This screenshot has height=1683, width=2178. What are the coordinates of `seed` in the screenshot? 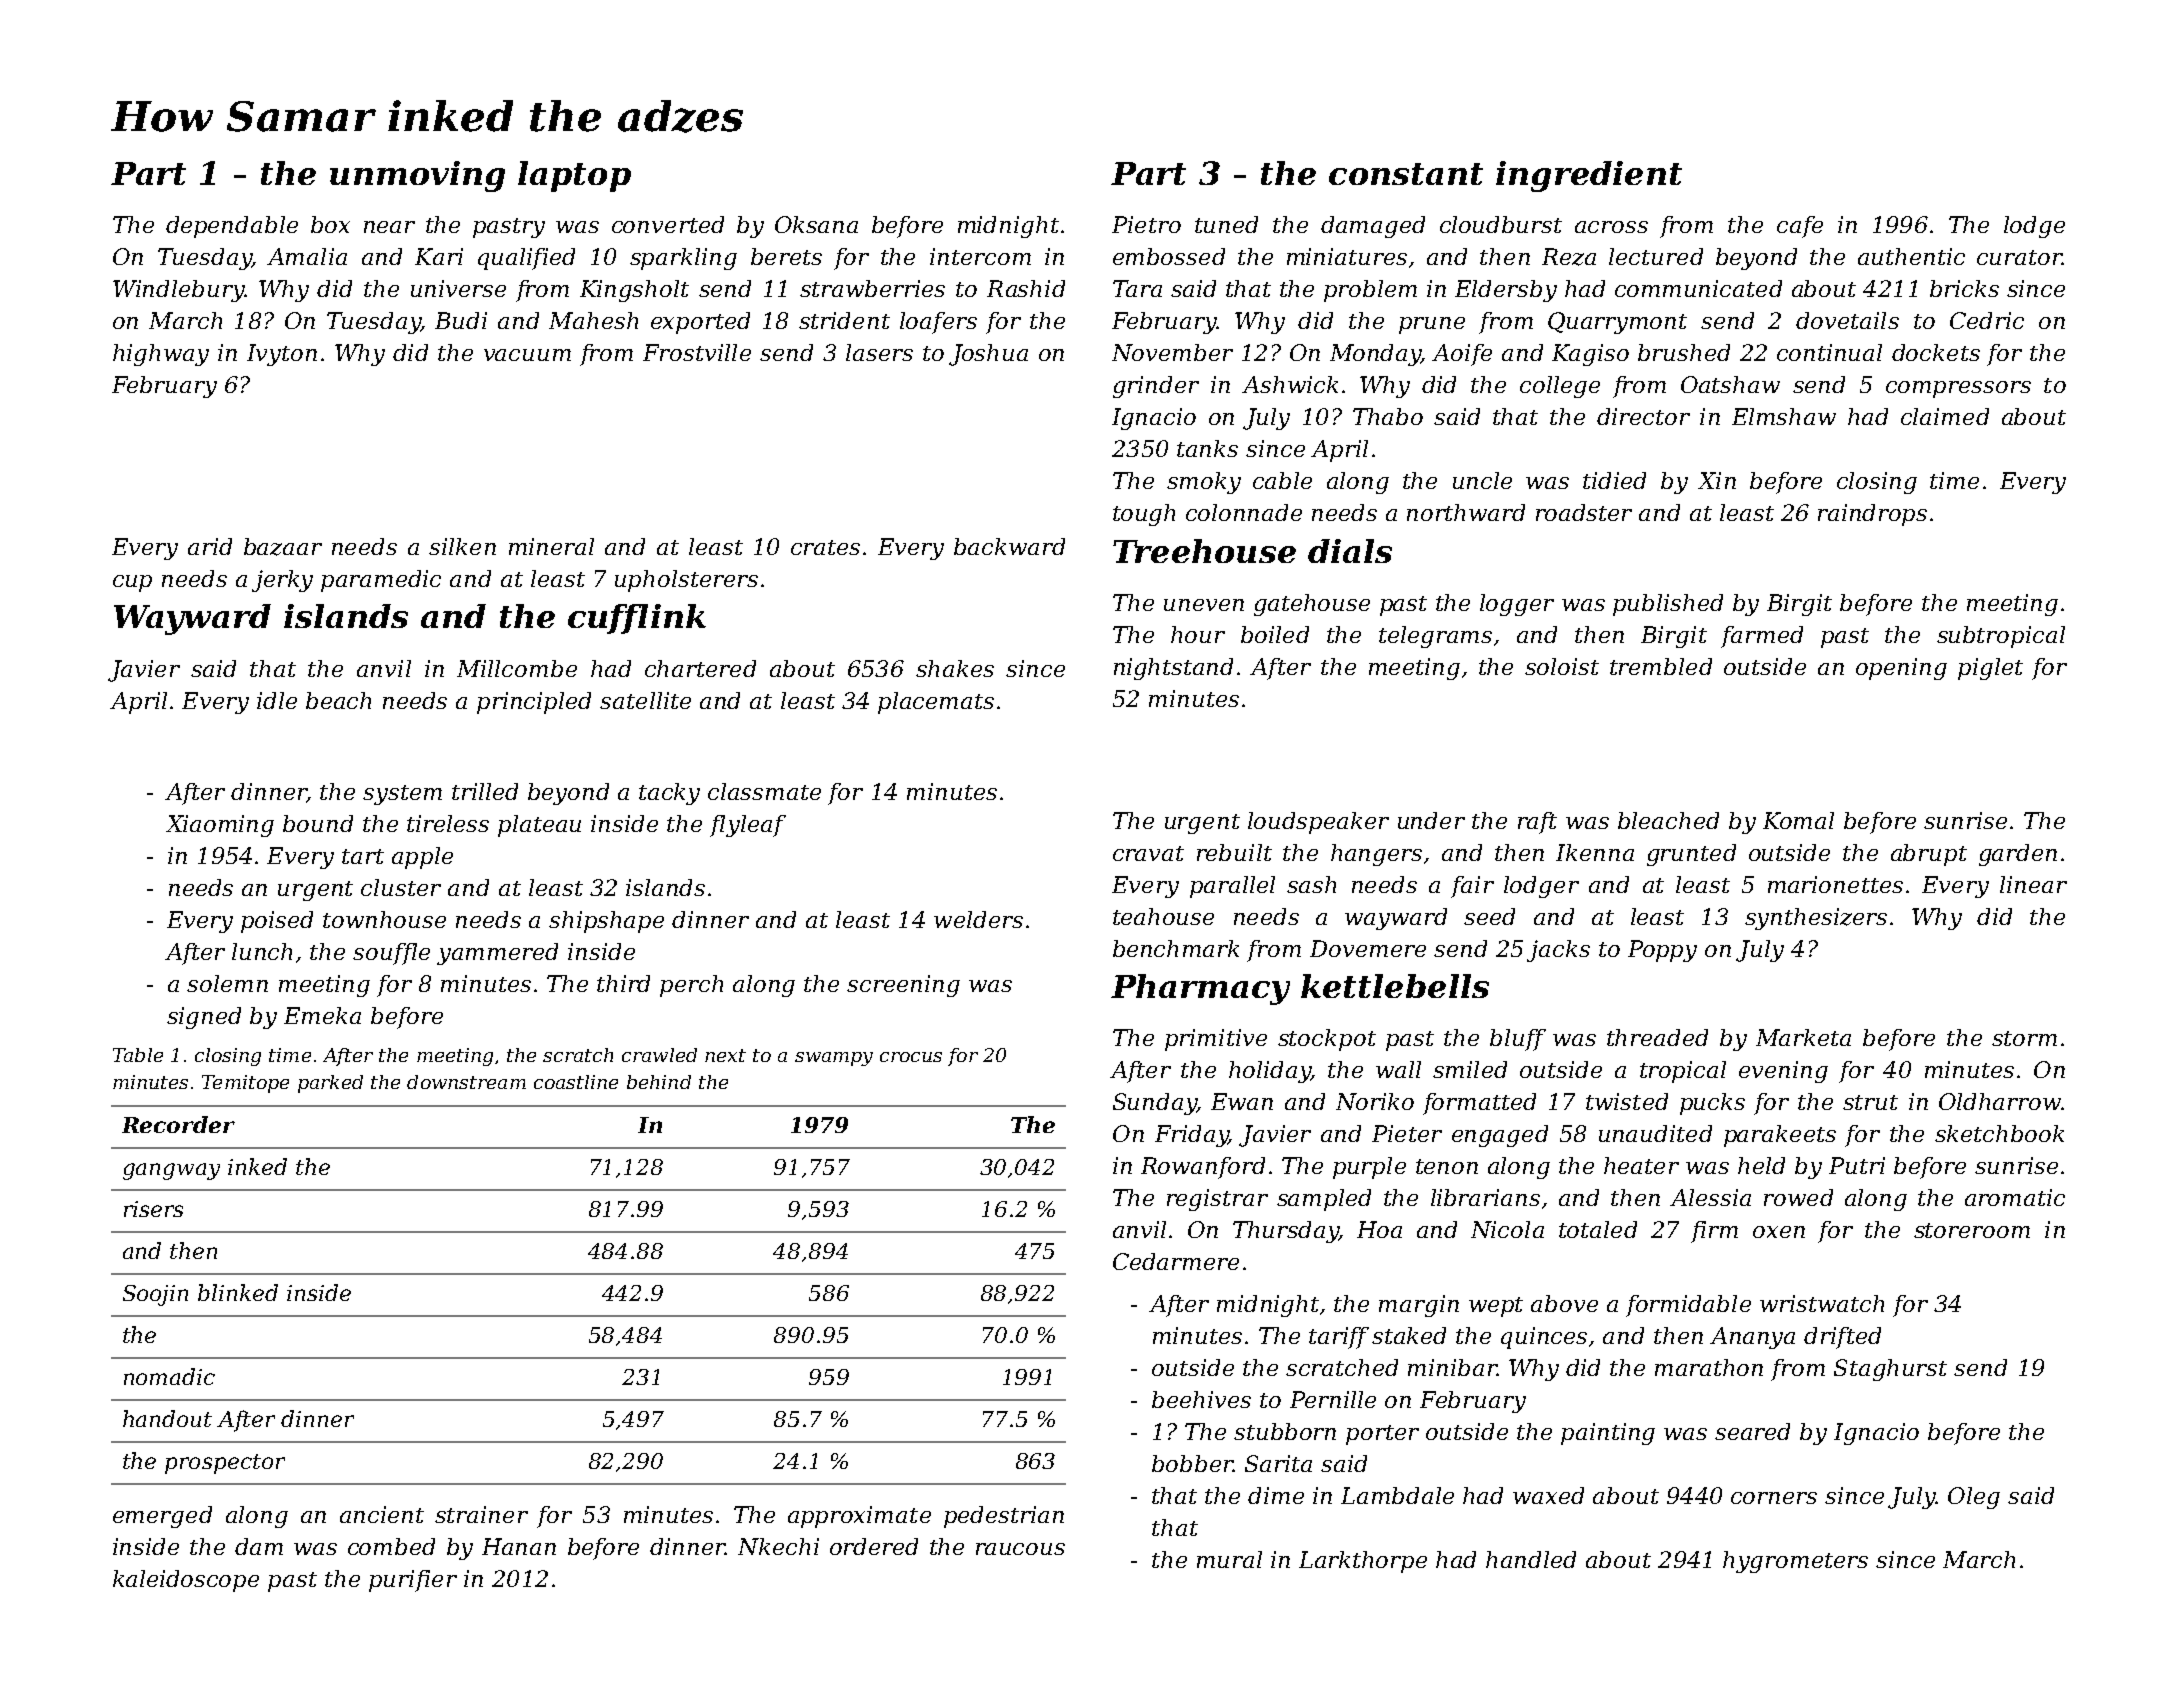 It's located at (1489, 916).
